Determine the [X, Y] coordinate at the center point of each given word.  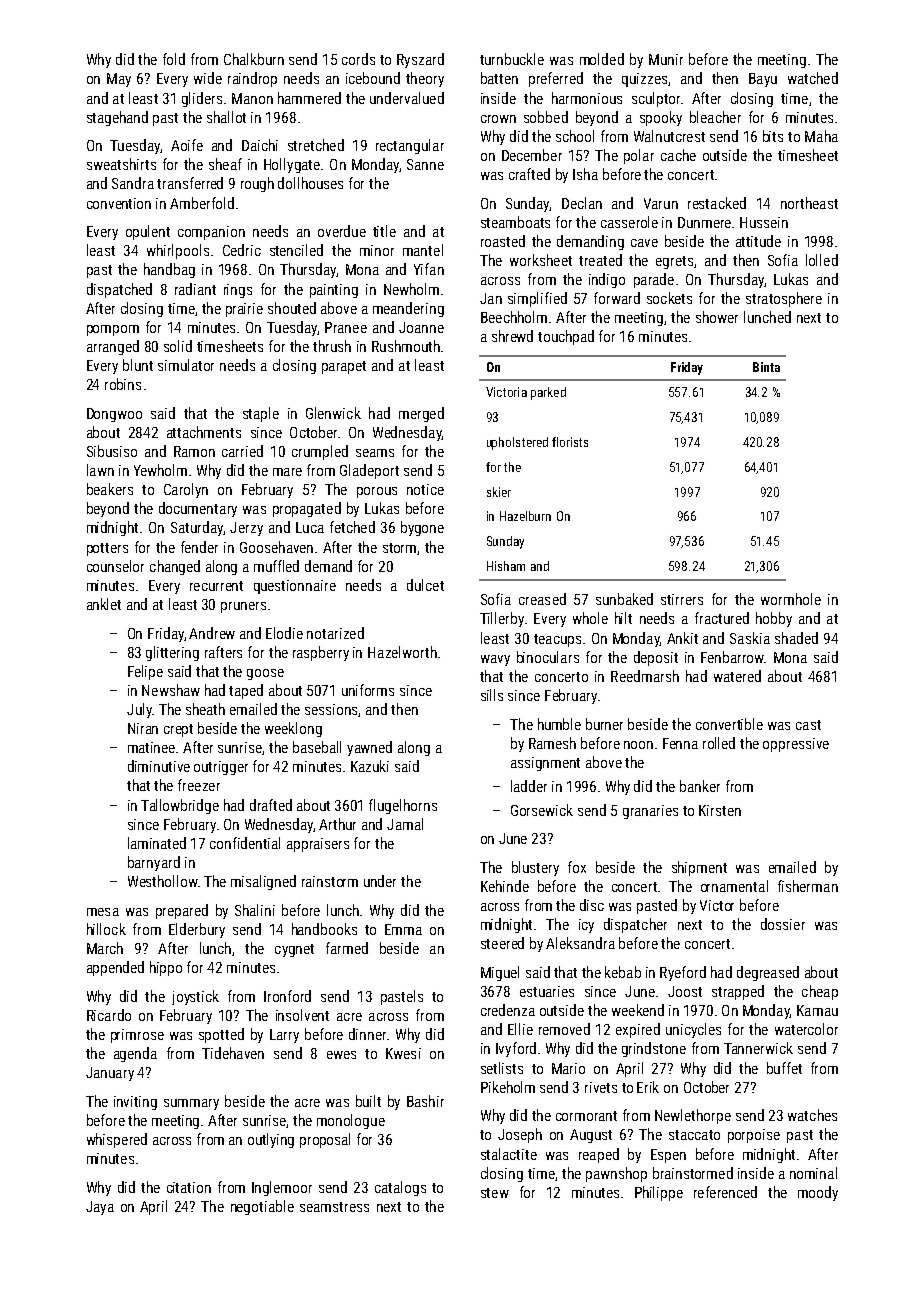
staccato [694, 1135]
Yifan [429, 269]
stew [495, 1193]
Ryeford [683, 973]
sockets [669, 298]
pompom [113, 330]
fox [577, 867]
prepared [182, 911]
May [119, 80]
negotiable [262, 1207]
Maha [821, 136]
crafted [529, 174]
